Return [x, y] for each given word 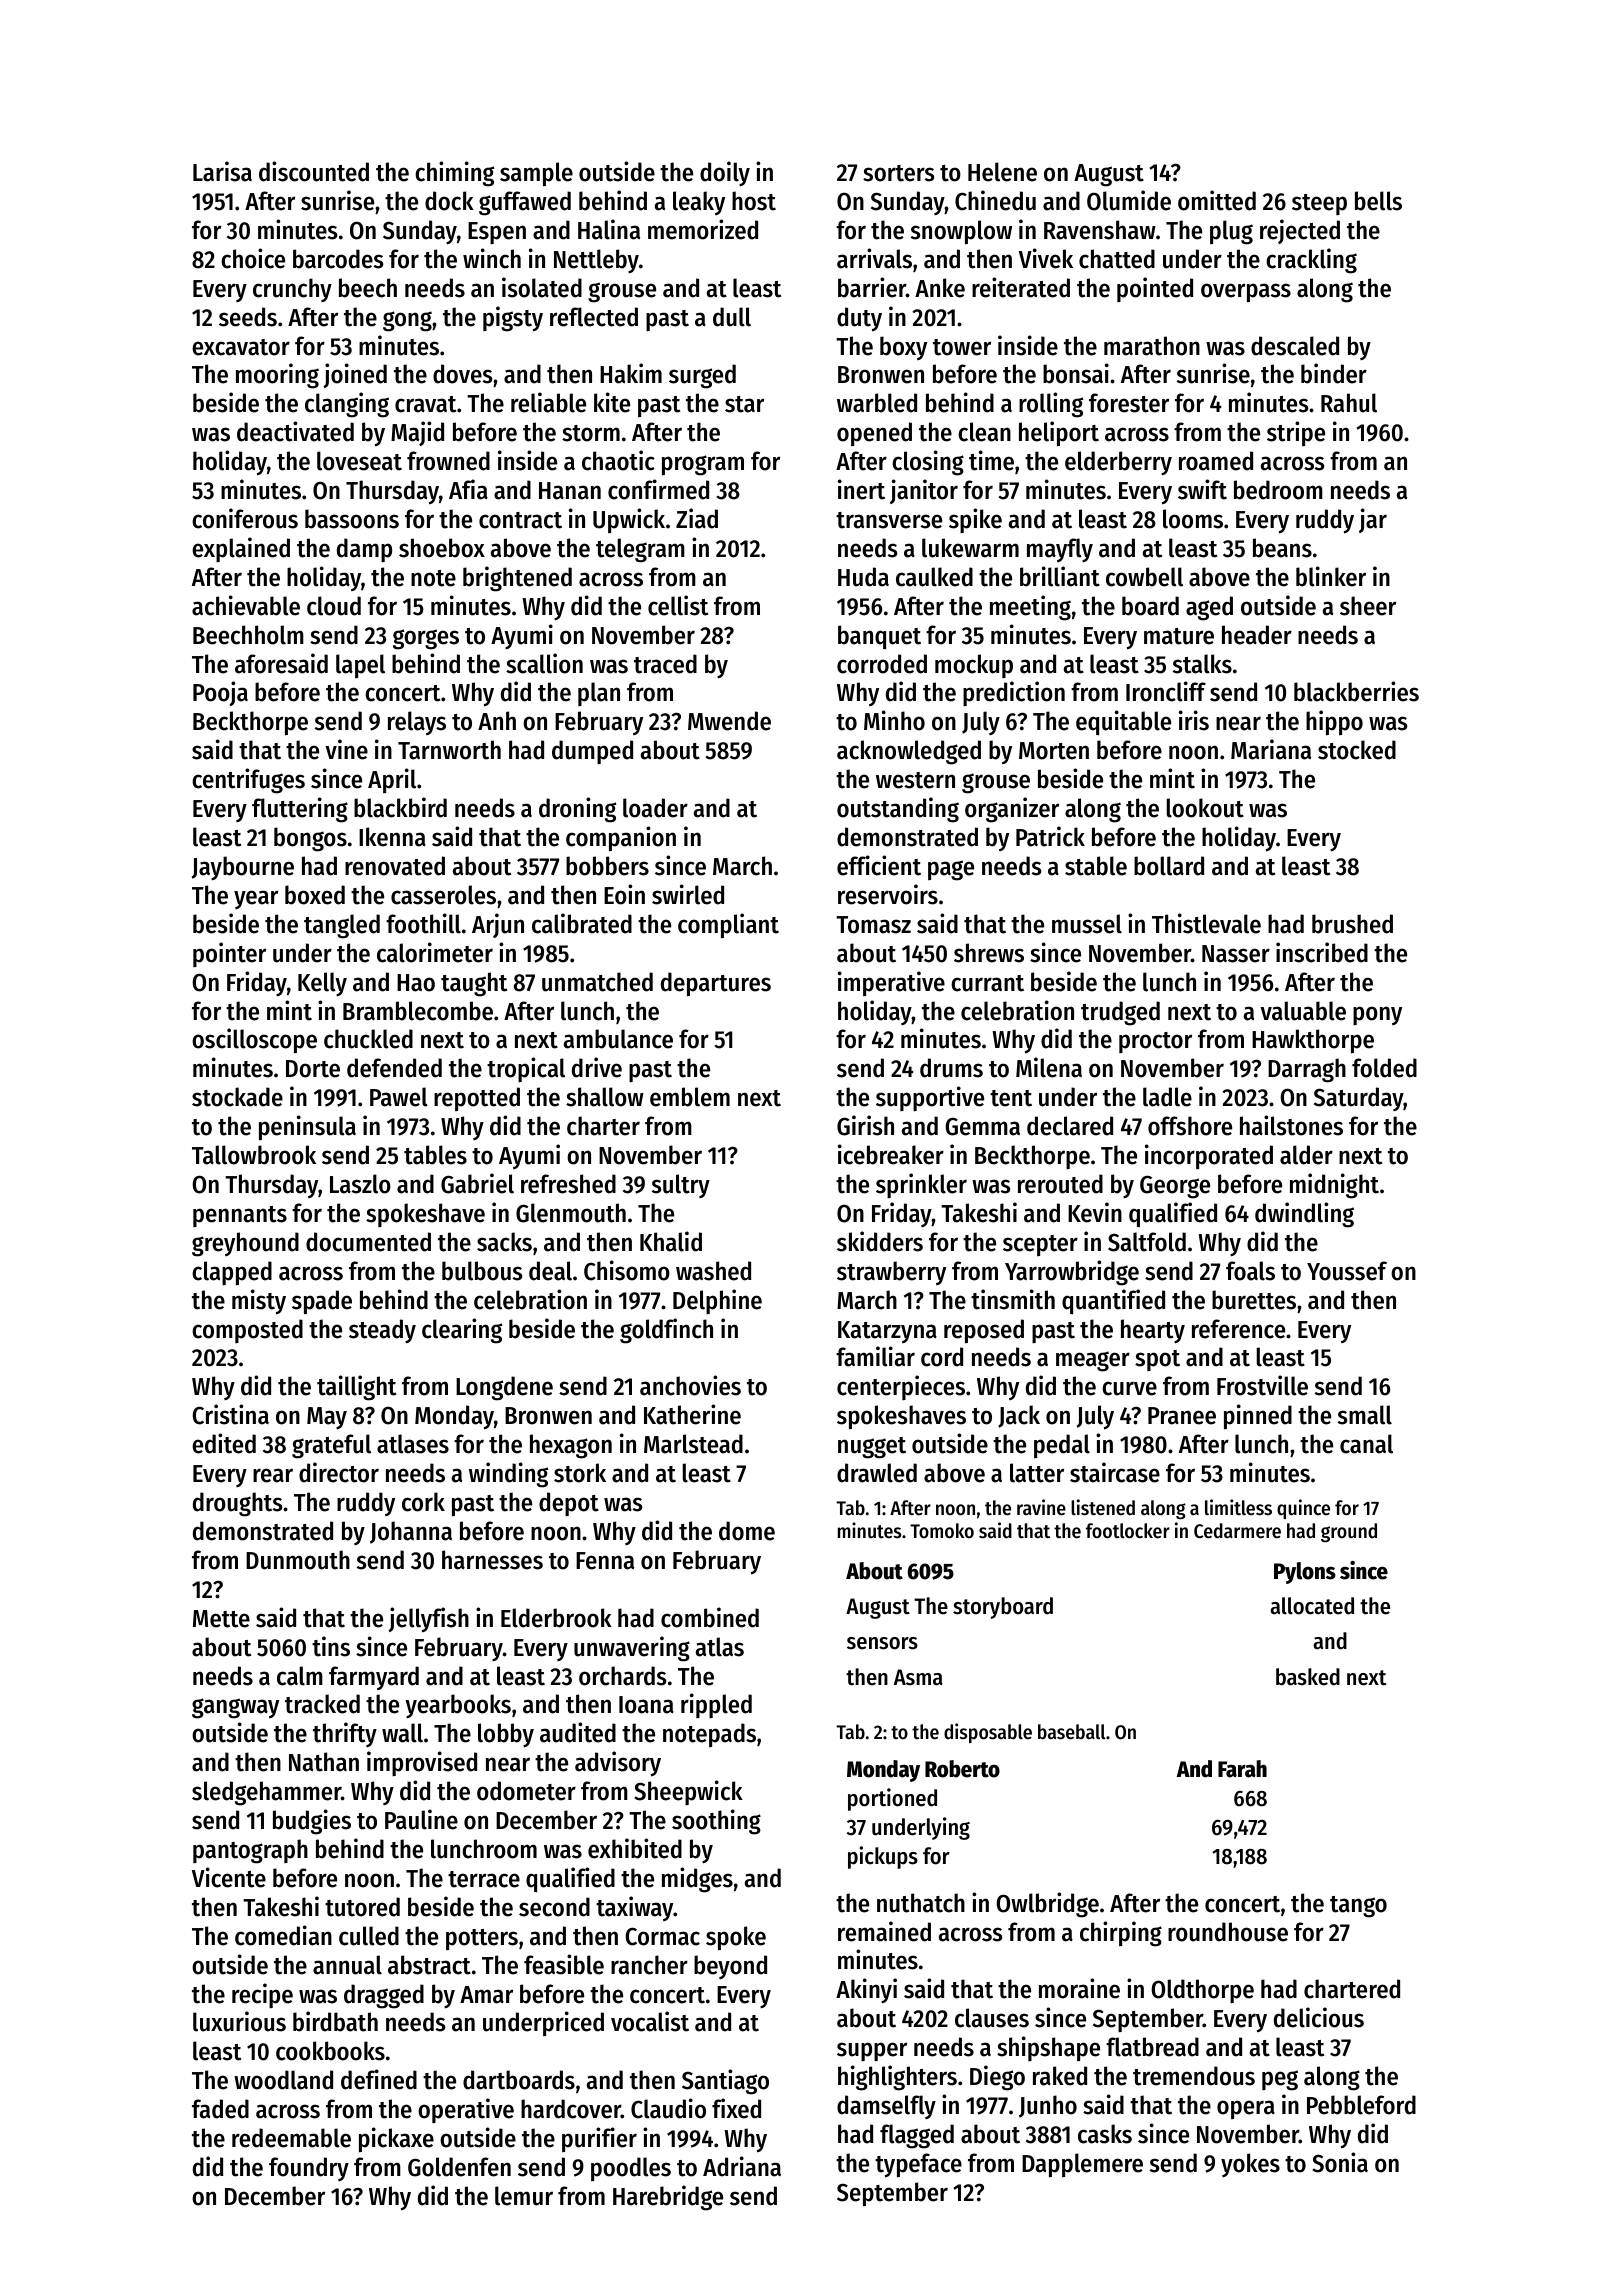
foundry [309, 2169]
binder [1334, 373]
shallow [605, 1097]
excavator [241, 347]
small [1365, 1415]
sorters [899, 173]
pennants [240, 1216]
